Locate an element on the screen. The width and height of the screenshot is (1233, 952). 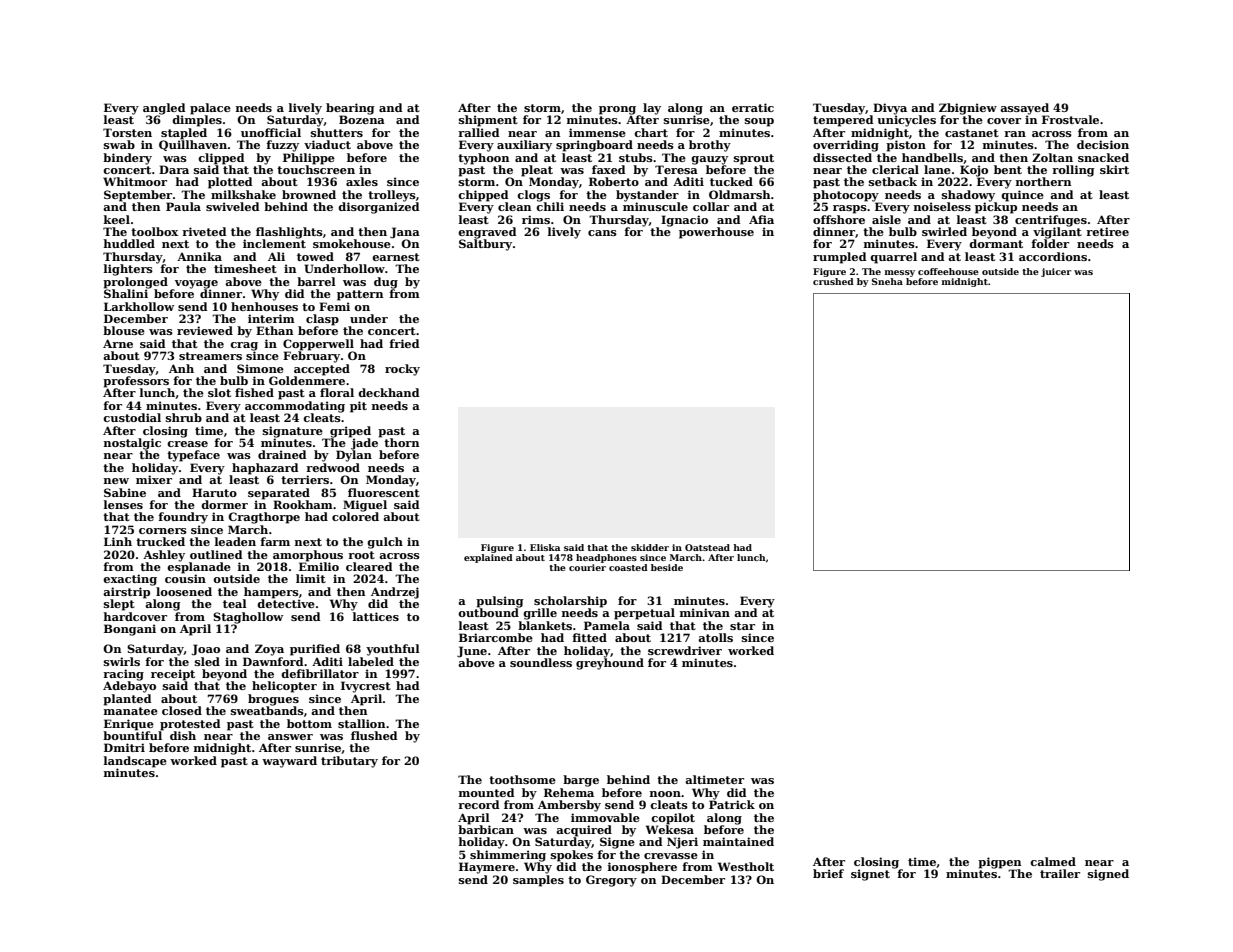
erratic is located at coordinates (753, 107).
